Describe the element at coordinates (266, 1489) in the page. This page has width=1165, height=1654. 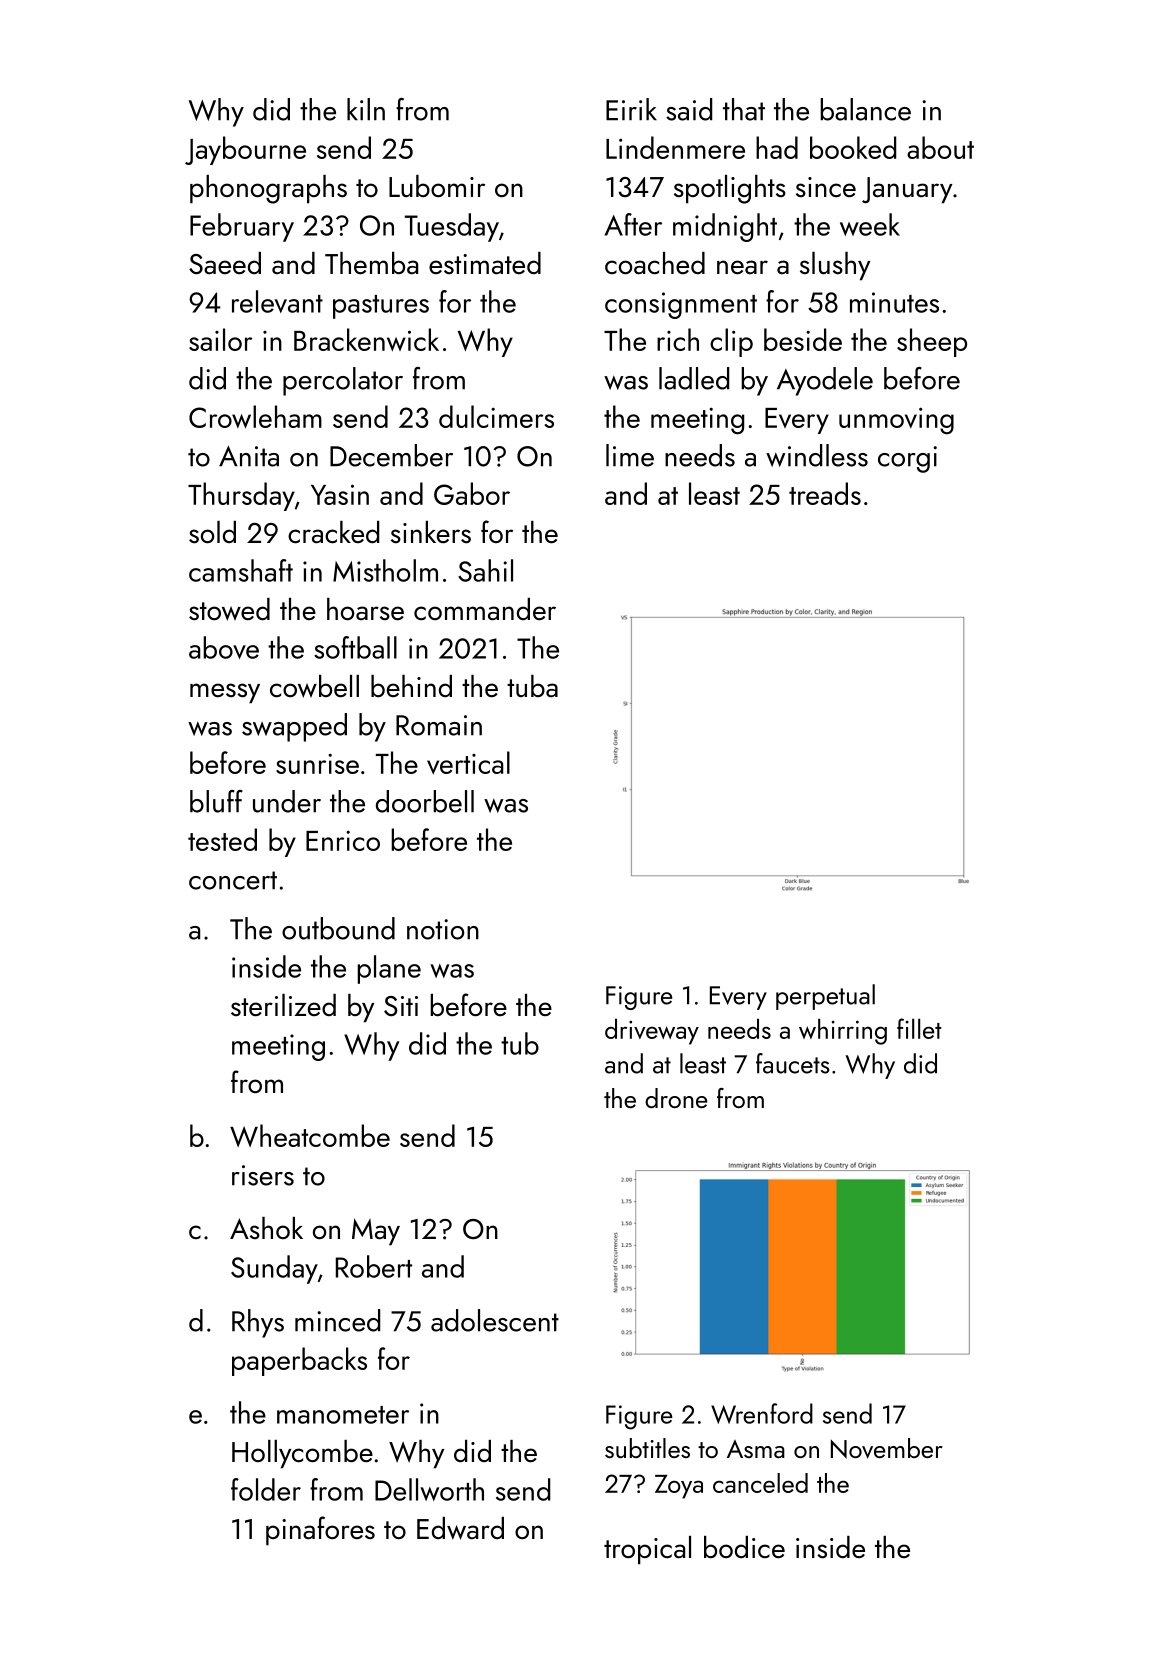
I see `folder` at that location.
